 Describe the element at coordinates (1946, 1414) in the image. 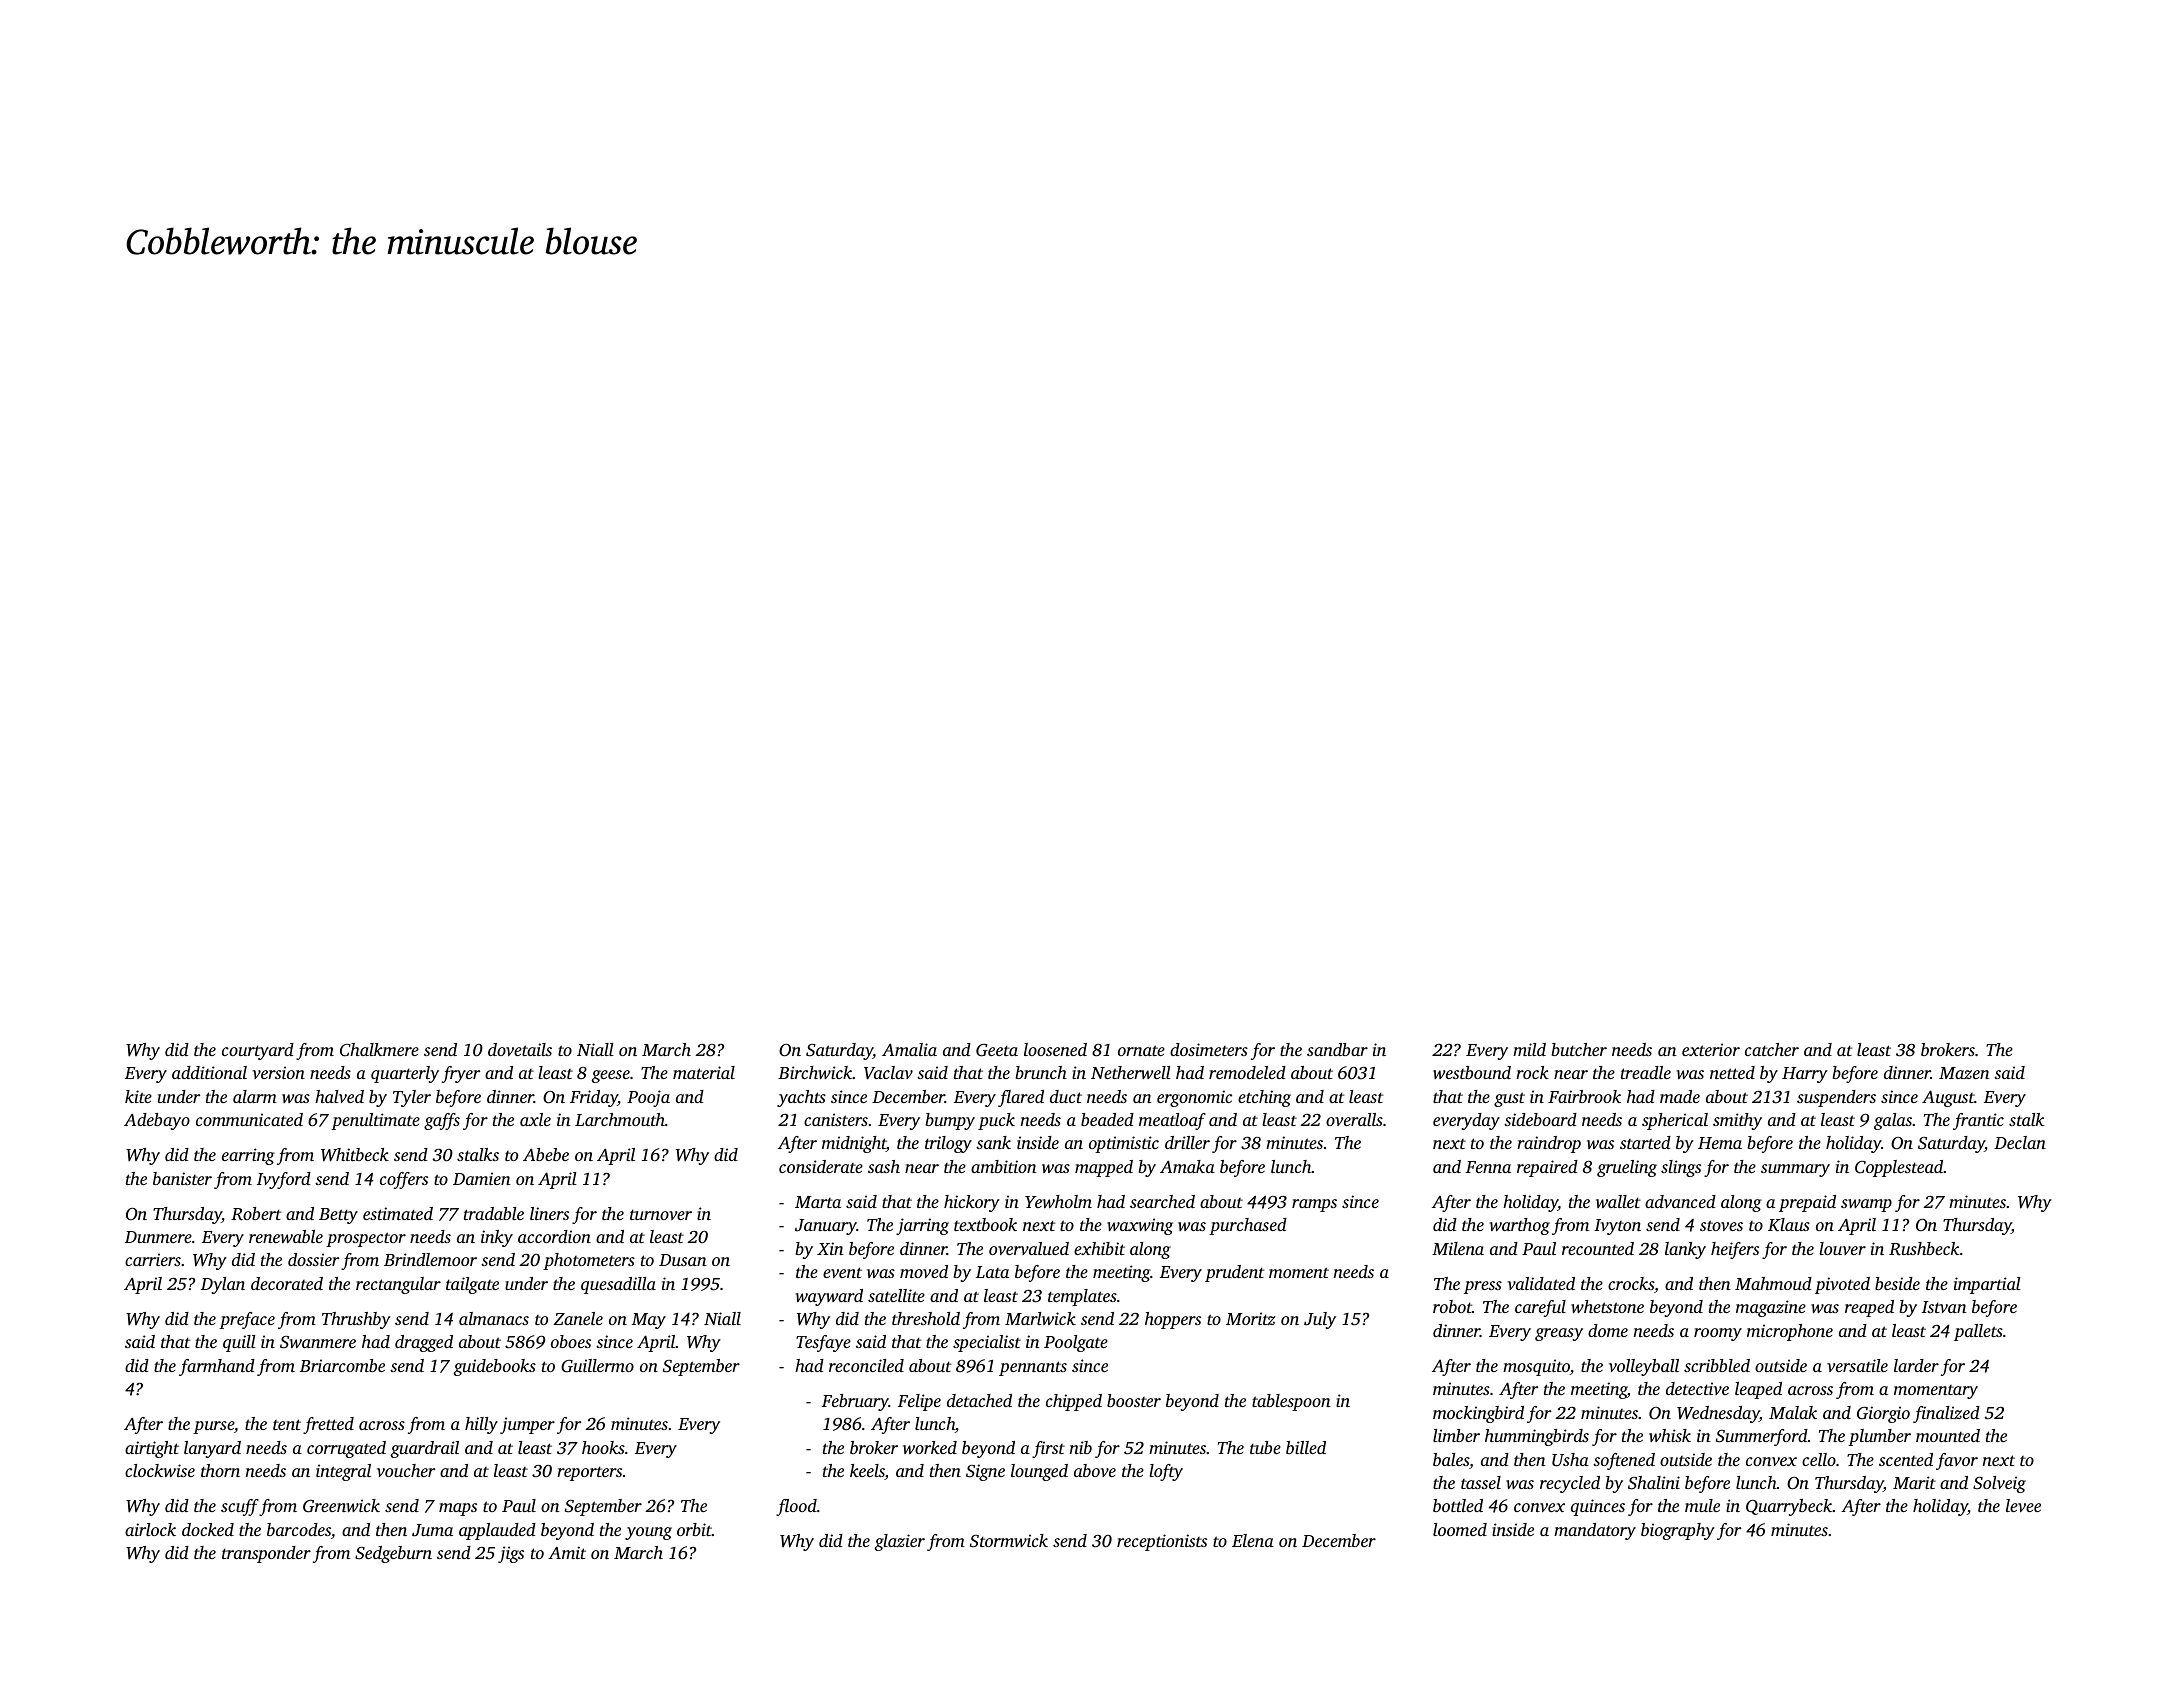

I see `finalized` at that location.
